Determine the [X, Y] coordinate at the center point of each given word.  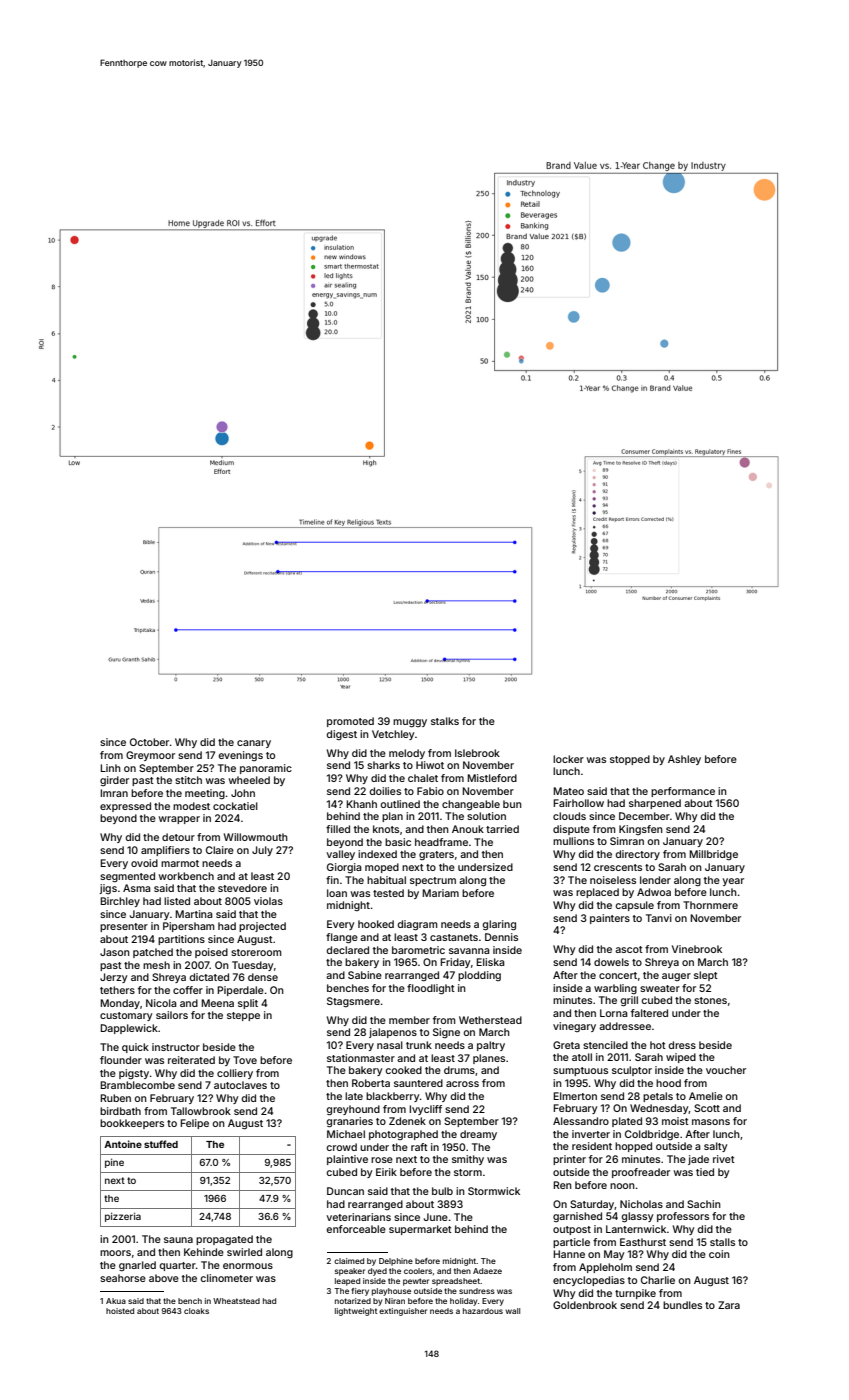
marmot [180, 863]
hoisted [120, 1311]
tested [388, 893]
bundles [682, 1305]
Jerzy [113, 978]
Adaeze [487, 1271]
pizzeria [123, 1217]
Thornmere [710, 905]
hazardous [483, 1311]
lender [655, 880]
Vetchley [393, 735]
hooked [376, 924]
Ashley [684, 760]
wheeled [249, 780]
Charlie [658, 1280]
